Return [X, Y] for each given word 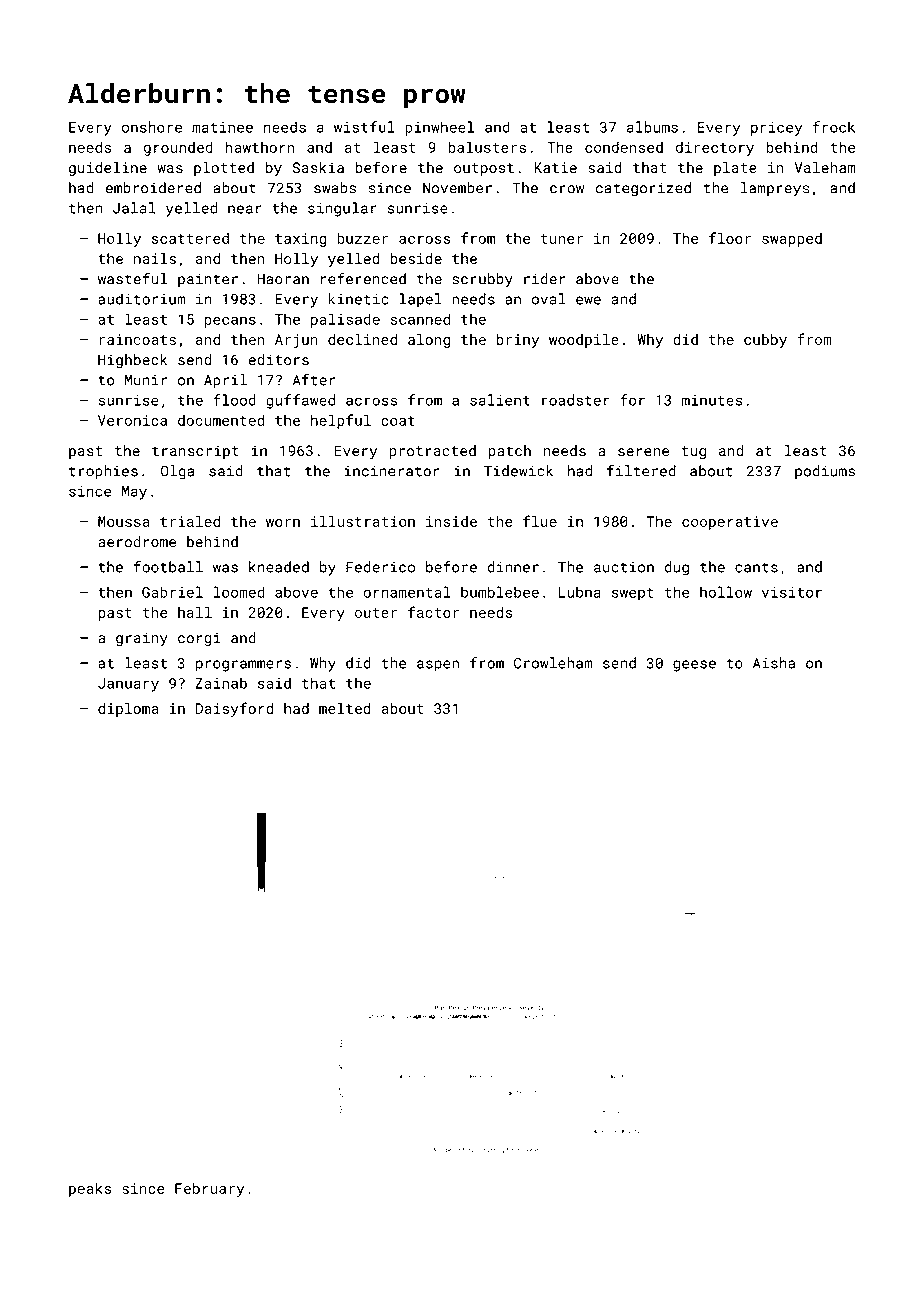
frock [834, 127]
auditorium [142, 299]
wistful [364, 127]
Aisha [774, 663]
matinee [222, 127]
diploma [128, 710]
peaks [90, 1189]
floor [730, 238]
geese [694, 666]
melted [345, 708]
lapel [421, 300]
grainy [142, 639]
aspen [438, 666]
